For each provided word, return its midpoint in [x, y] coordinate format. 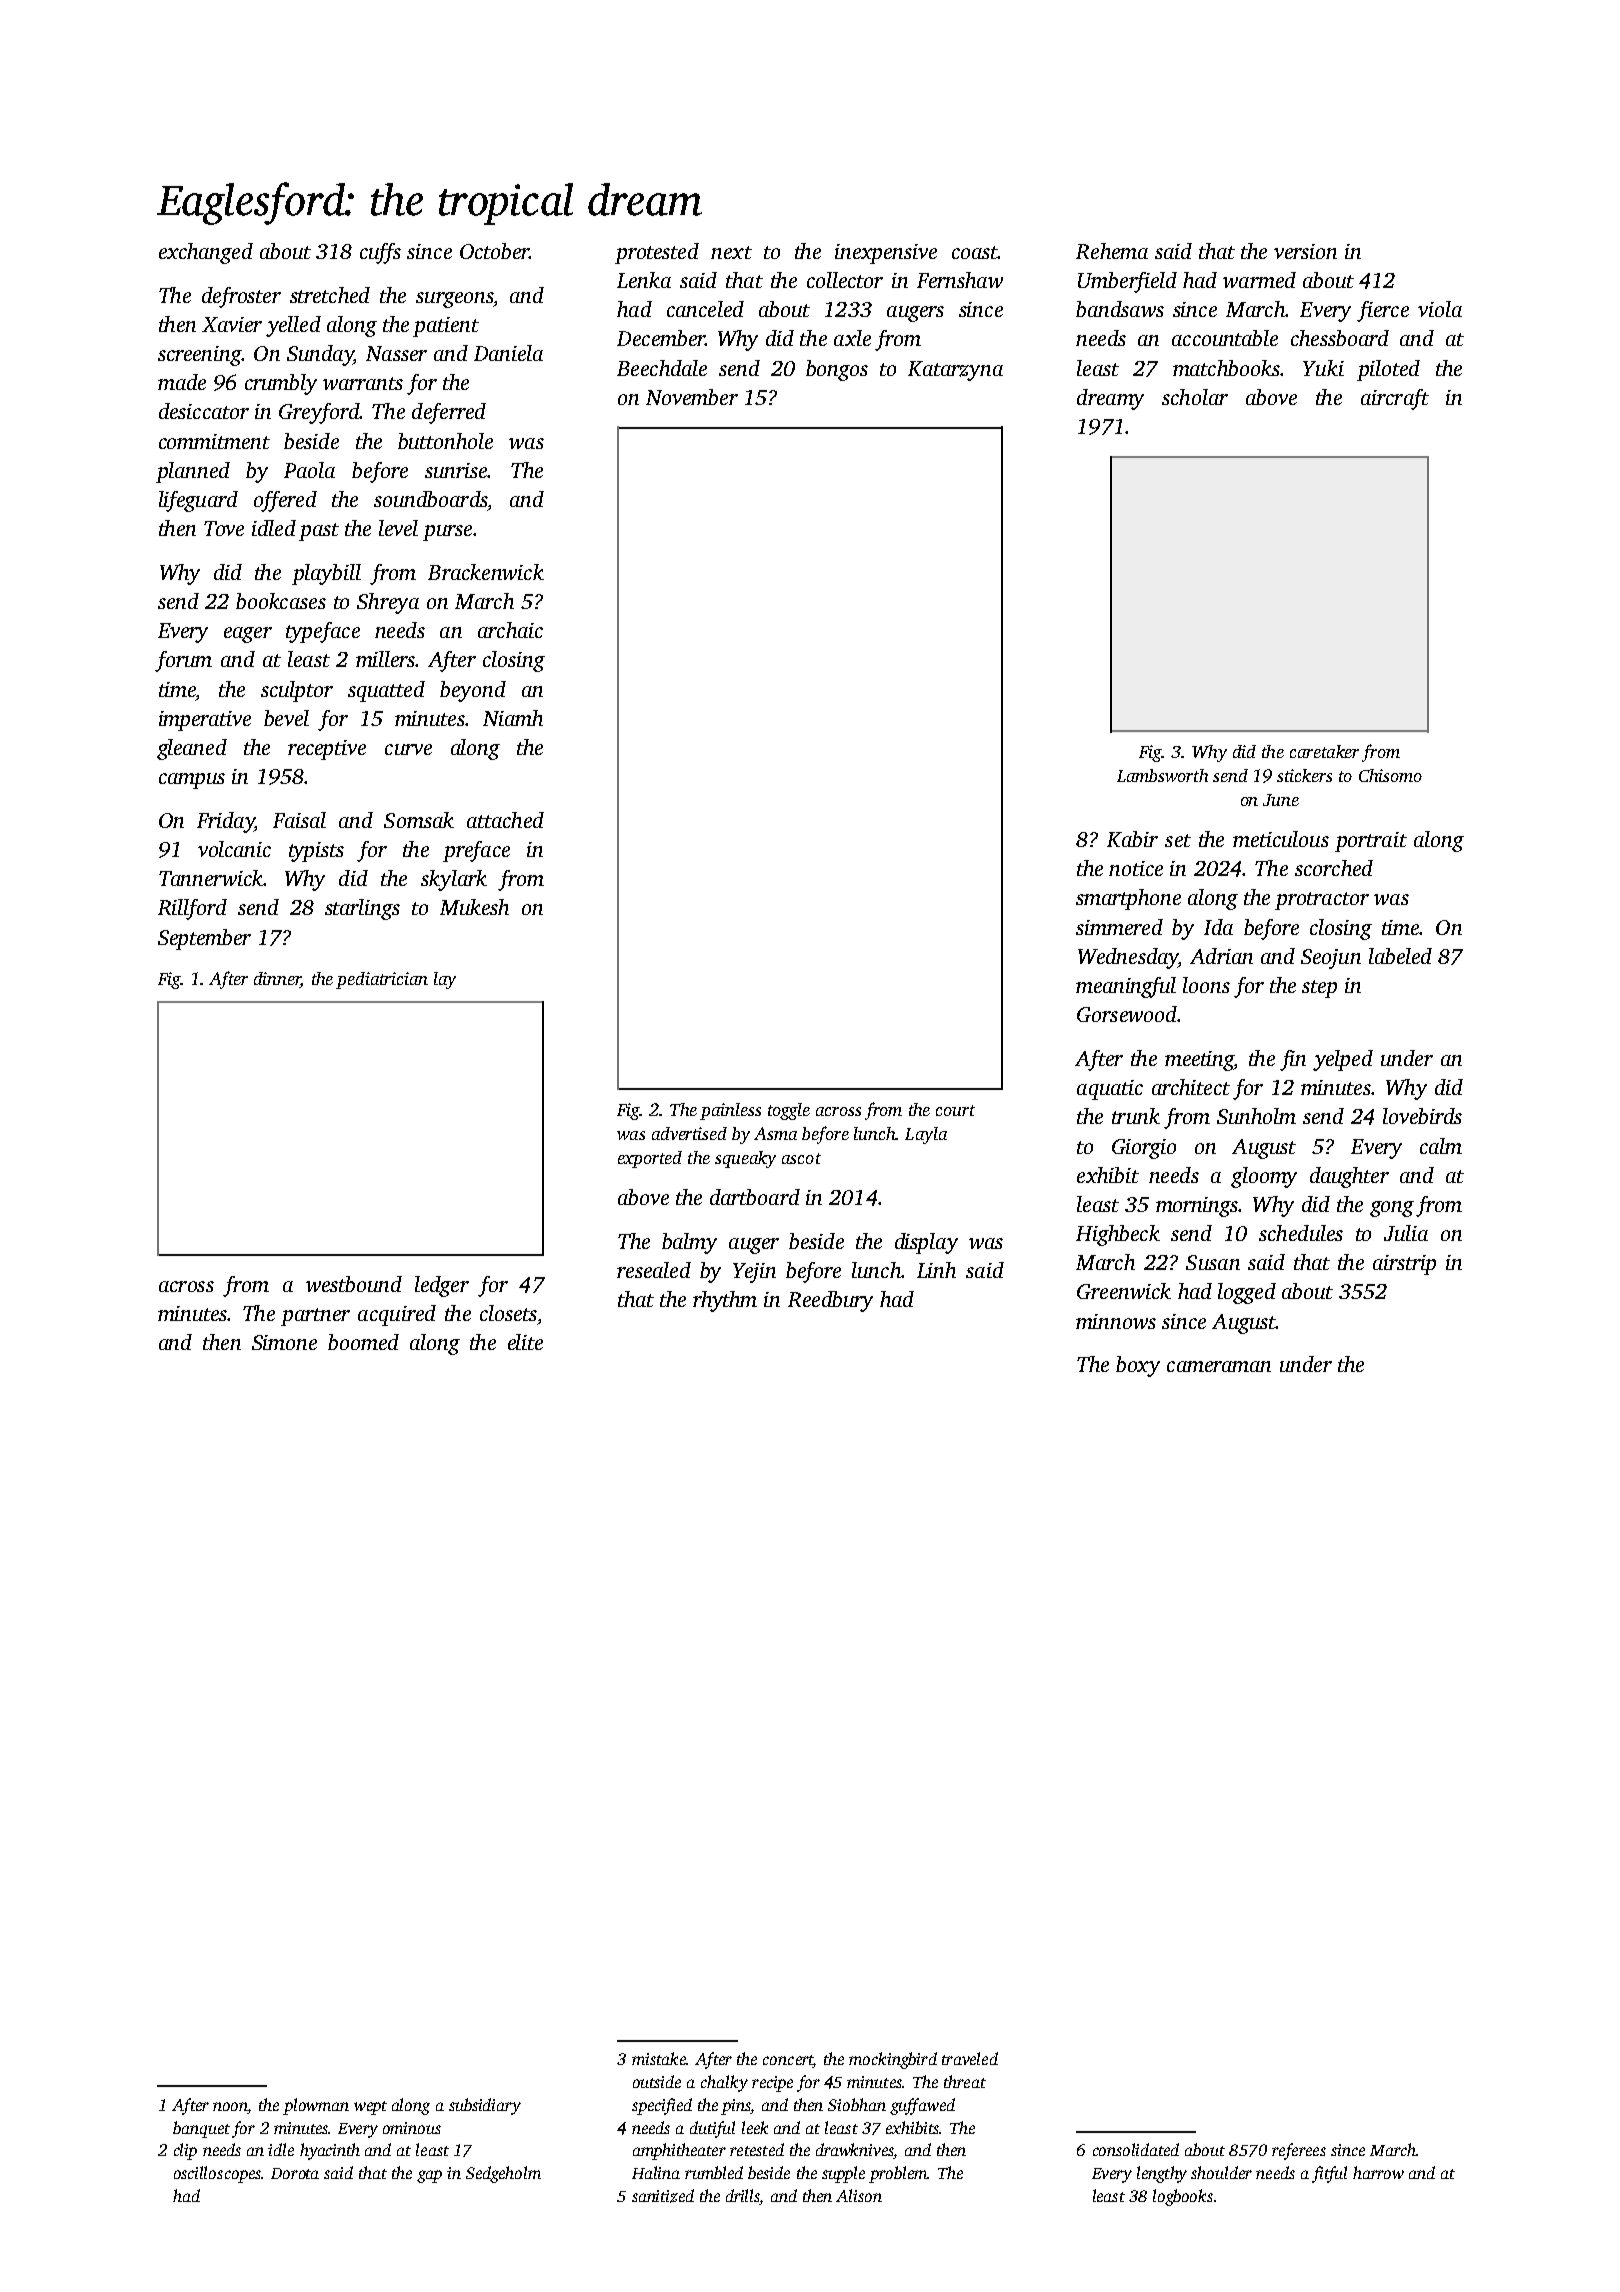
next [731, 252]
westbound [354, 1284]
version [1305, 251]
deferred [449, 413]
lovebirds [1422, 1116]
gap [429, 2176]
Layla [926, 1135]
